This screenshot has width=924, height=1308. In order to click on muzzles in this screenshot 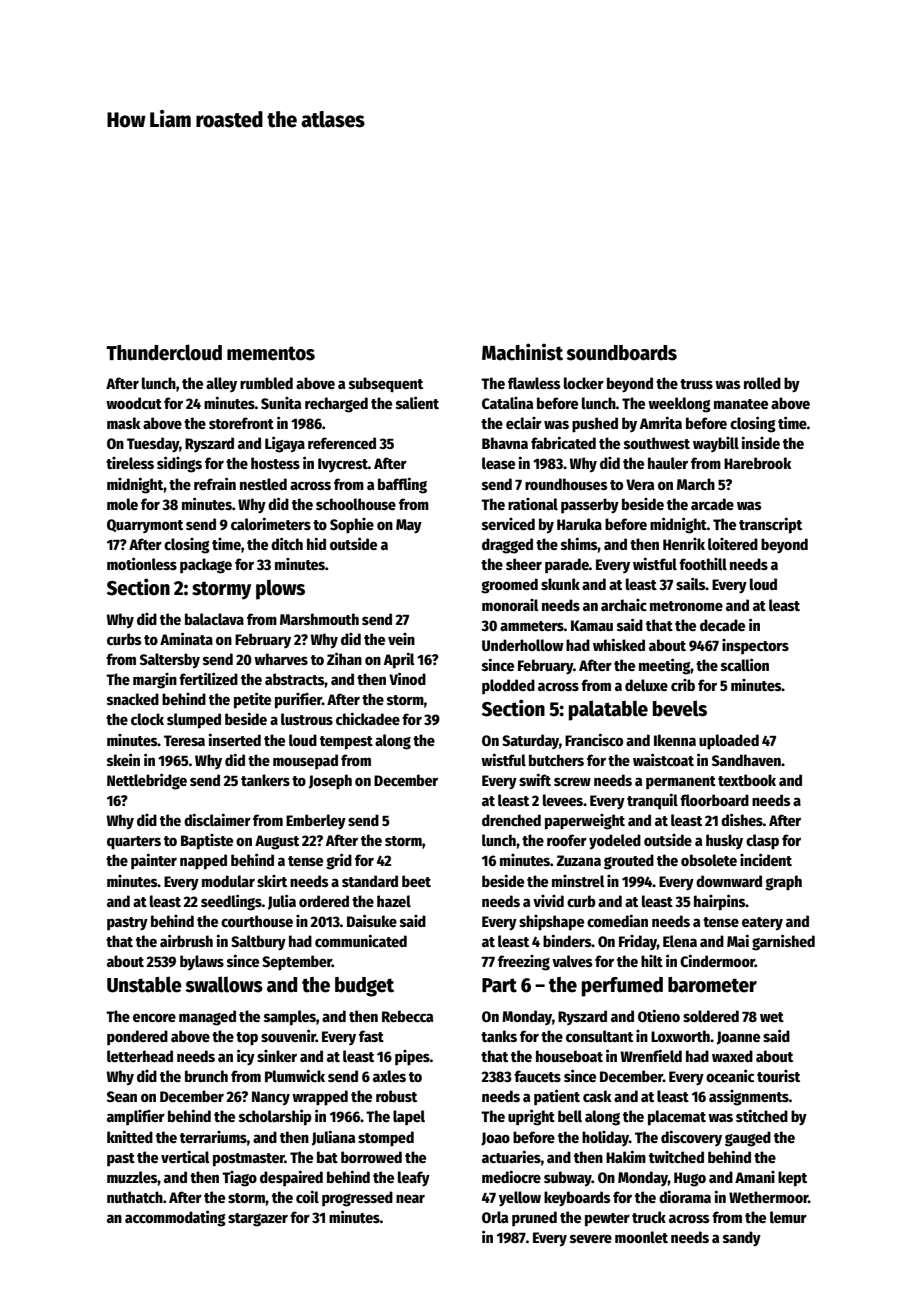, I will do `click(132, 1177)`.
